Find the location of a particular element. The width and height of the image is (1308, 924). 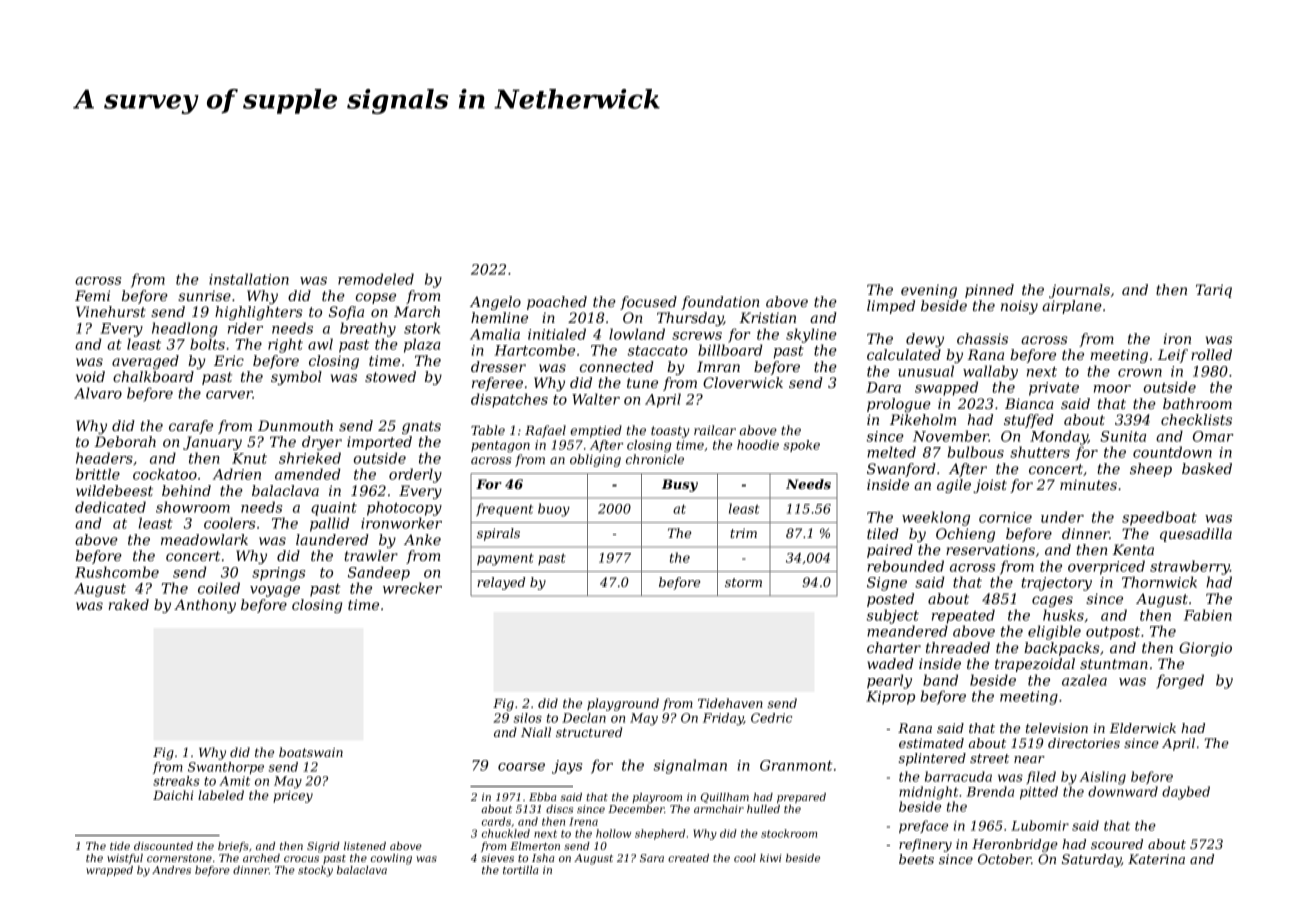

boatswain is located at coordinates (311, 752).
